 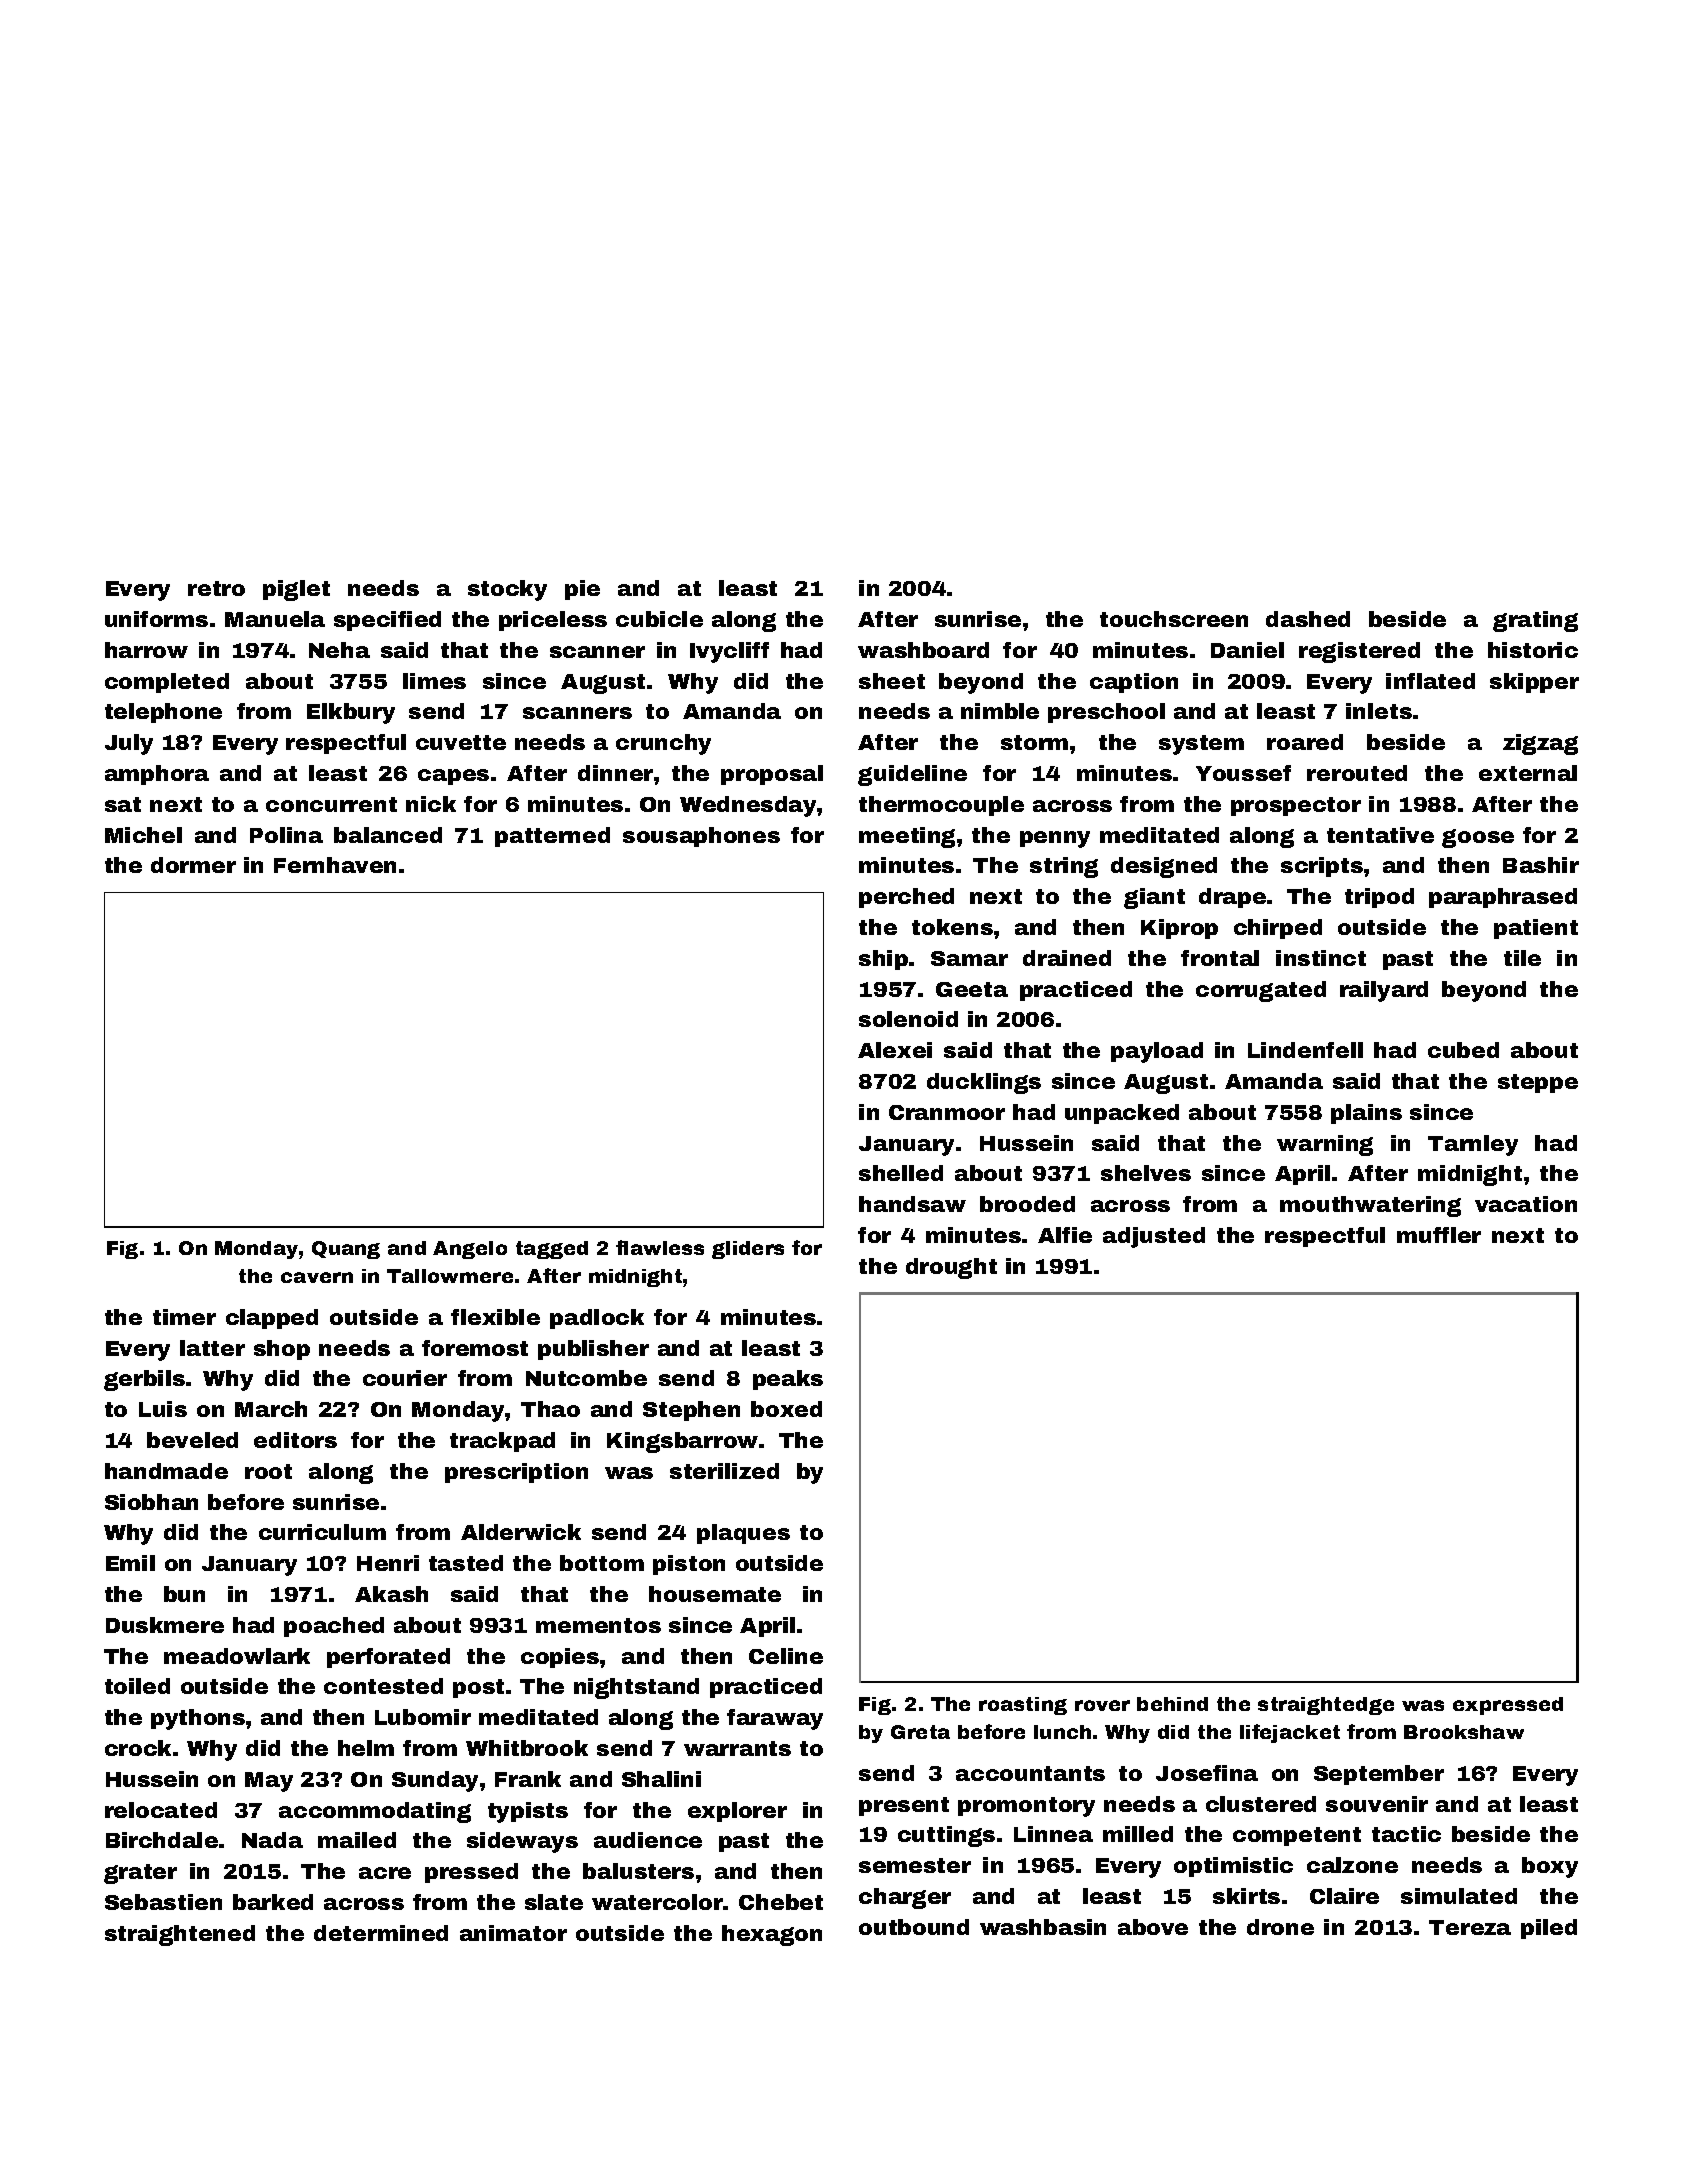 What do you see at coordinates (507, 590) in the screenshot?
I see `stocky` at bounding box center [507, 590].
